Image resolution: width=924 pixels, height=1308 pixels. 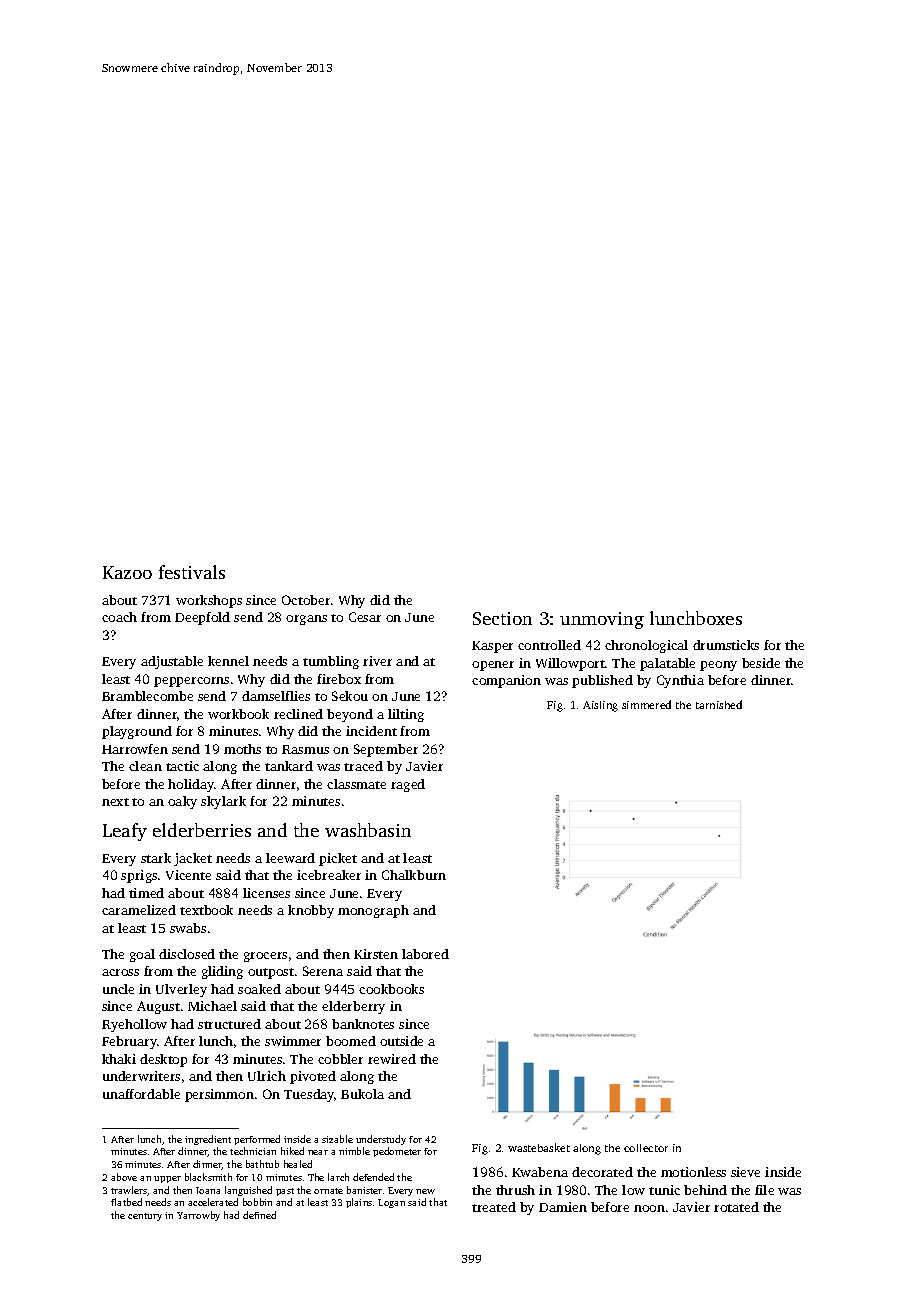 I want to click on unmoving, so click(x=602, y=620).
